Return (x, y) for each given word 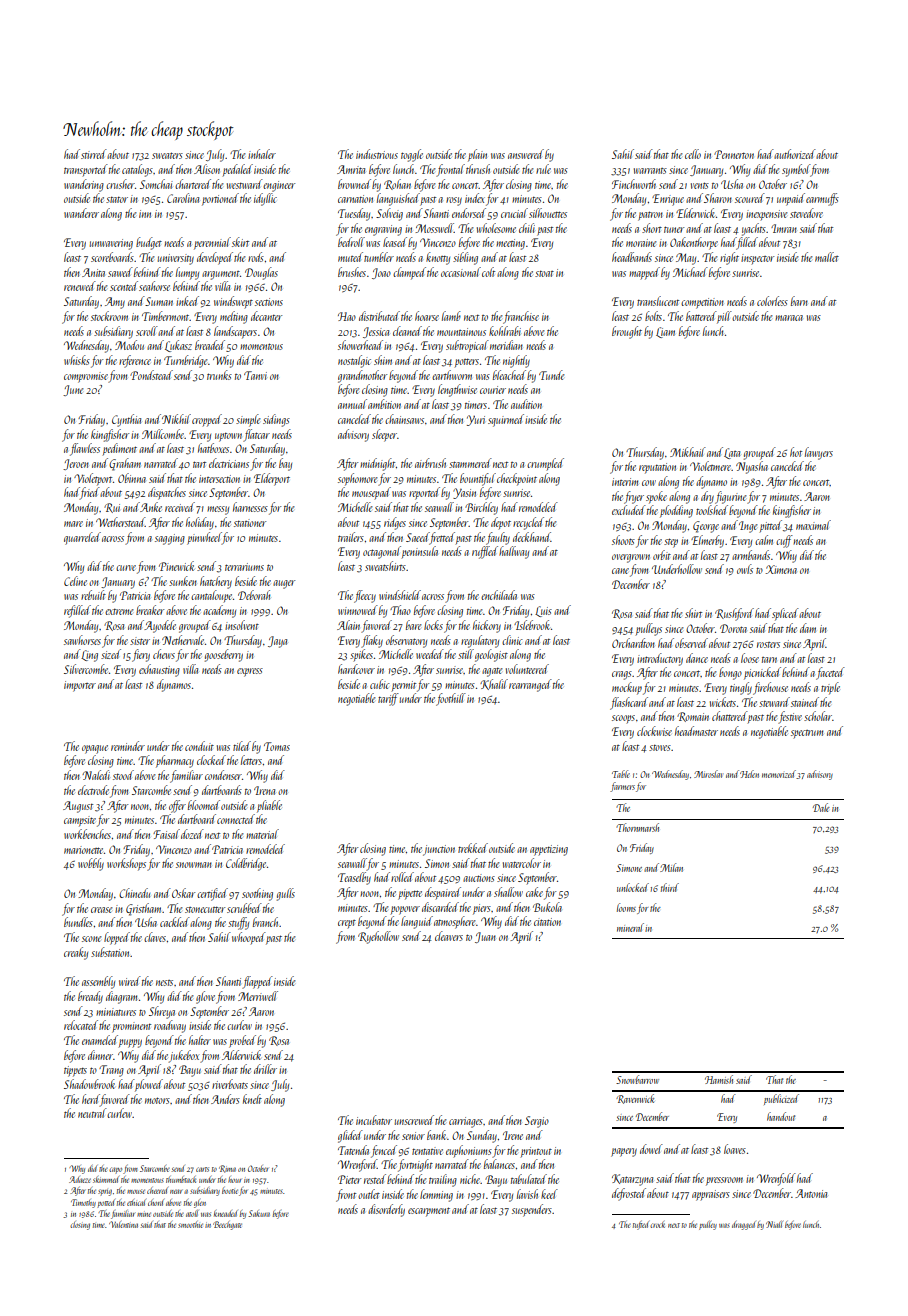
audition (526, 404)
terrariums (244, 567)
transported (86, 170)
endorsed (469, 213)
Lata (732, 453)
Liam (665, 332)
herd (91, 1099)
